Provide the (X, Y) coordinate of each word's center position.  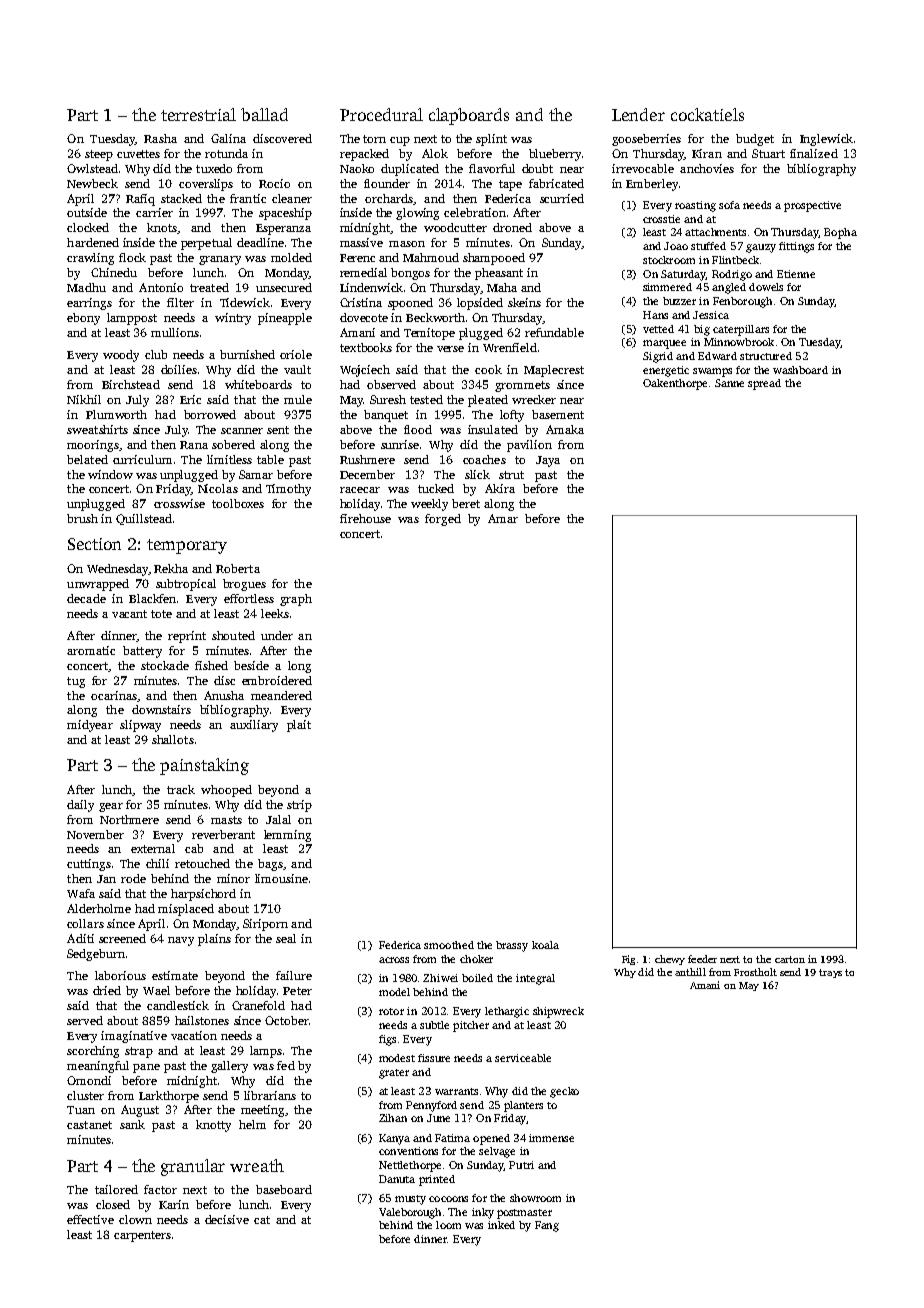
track (181, 789)
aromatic (91, 650)
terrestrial (198, 114)
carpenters (142, 1236)
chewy (670, 960)
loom (448, 1225)
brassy (512, 946)
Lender (638, 114)
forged (443, 520)
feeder (702, 959)
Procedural (381, 114)
